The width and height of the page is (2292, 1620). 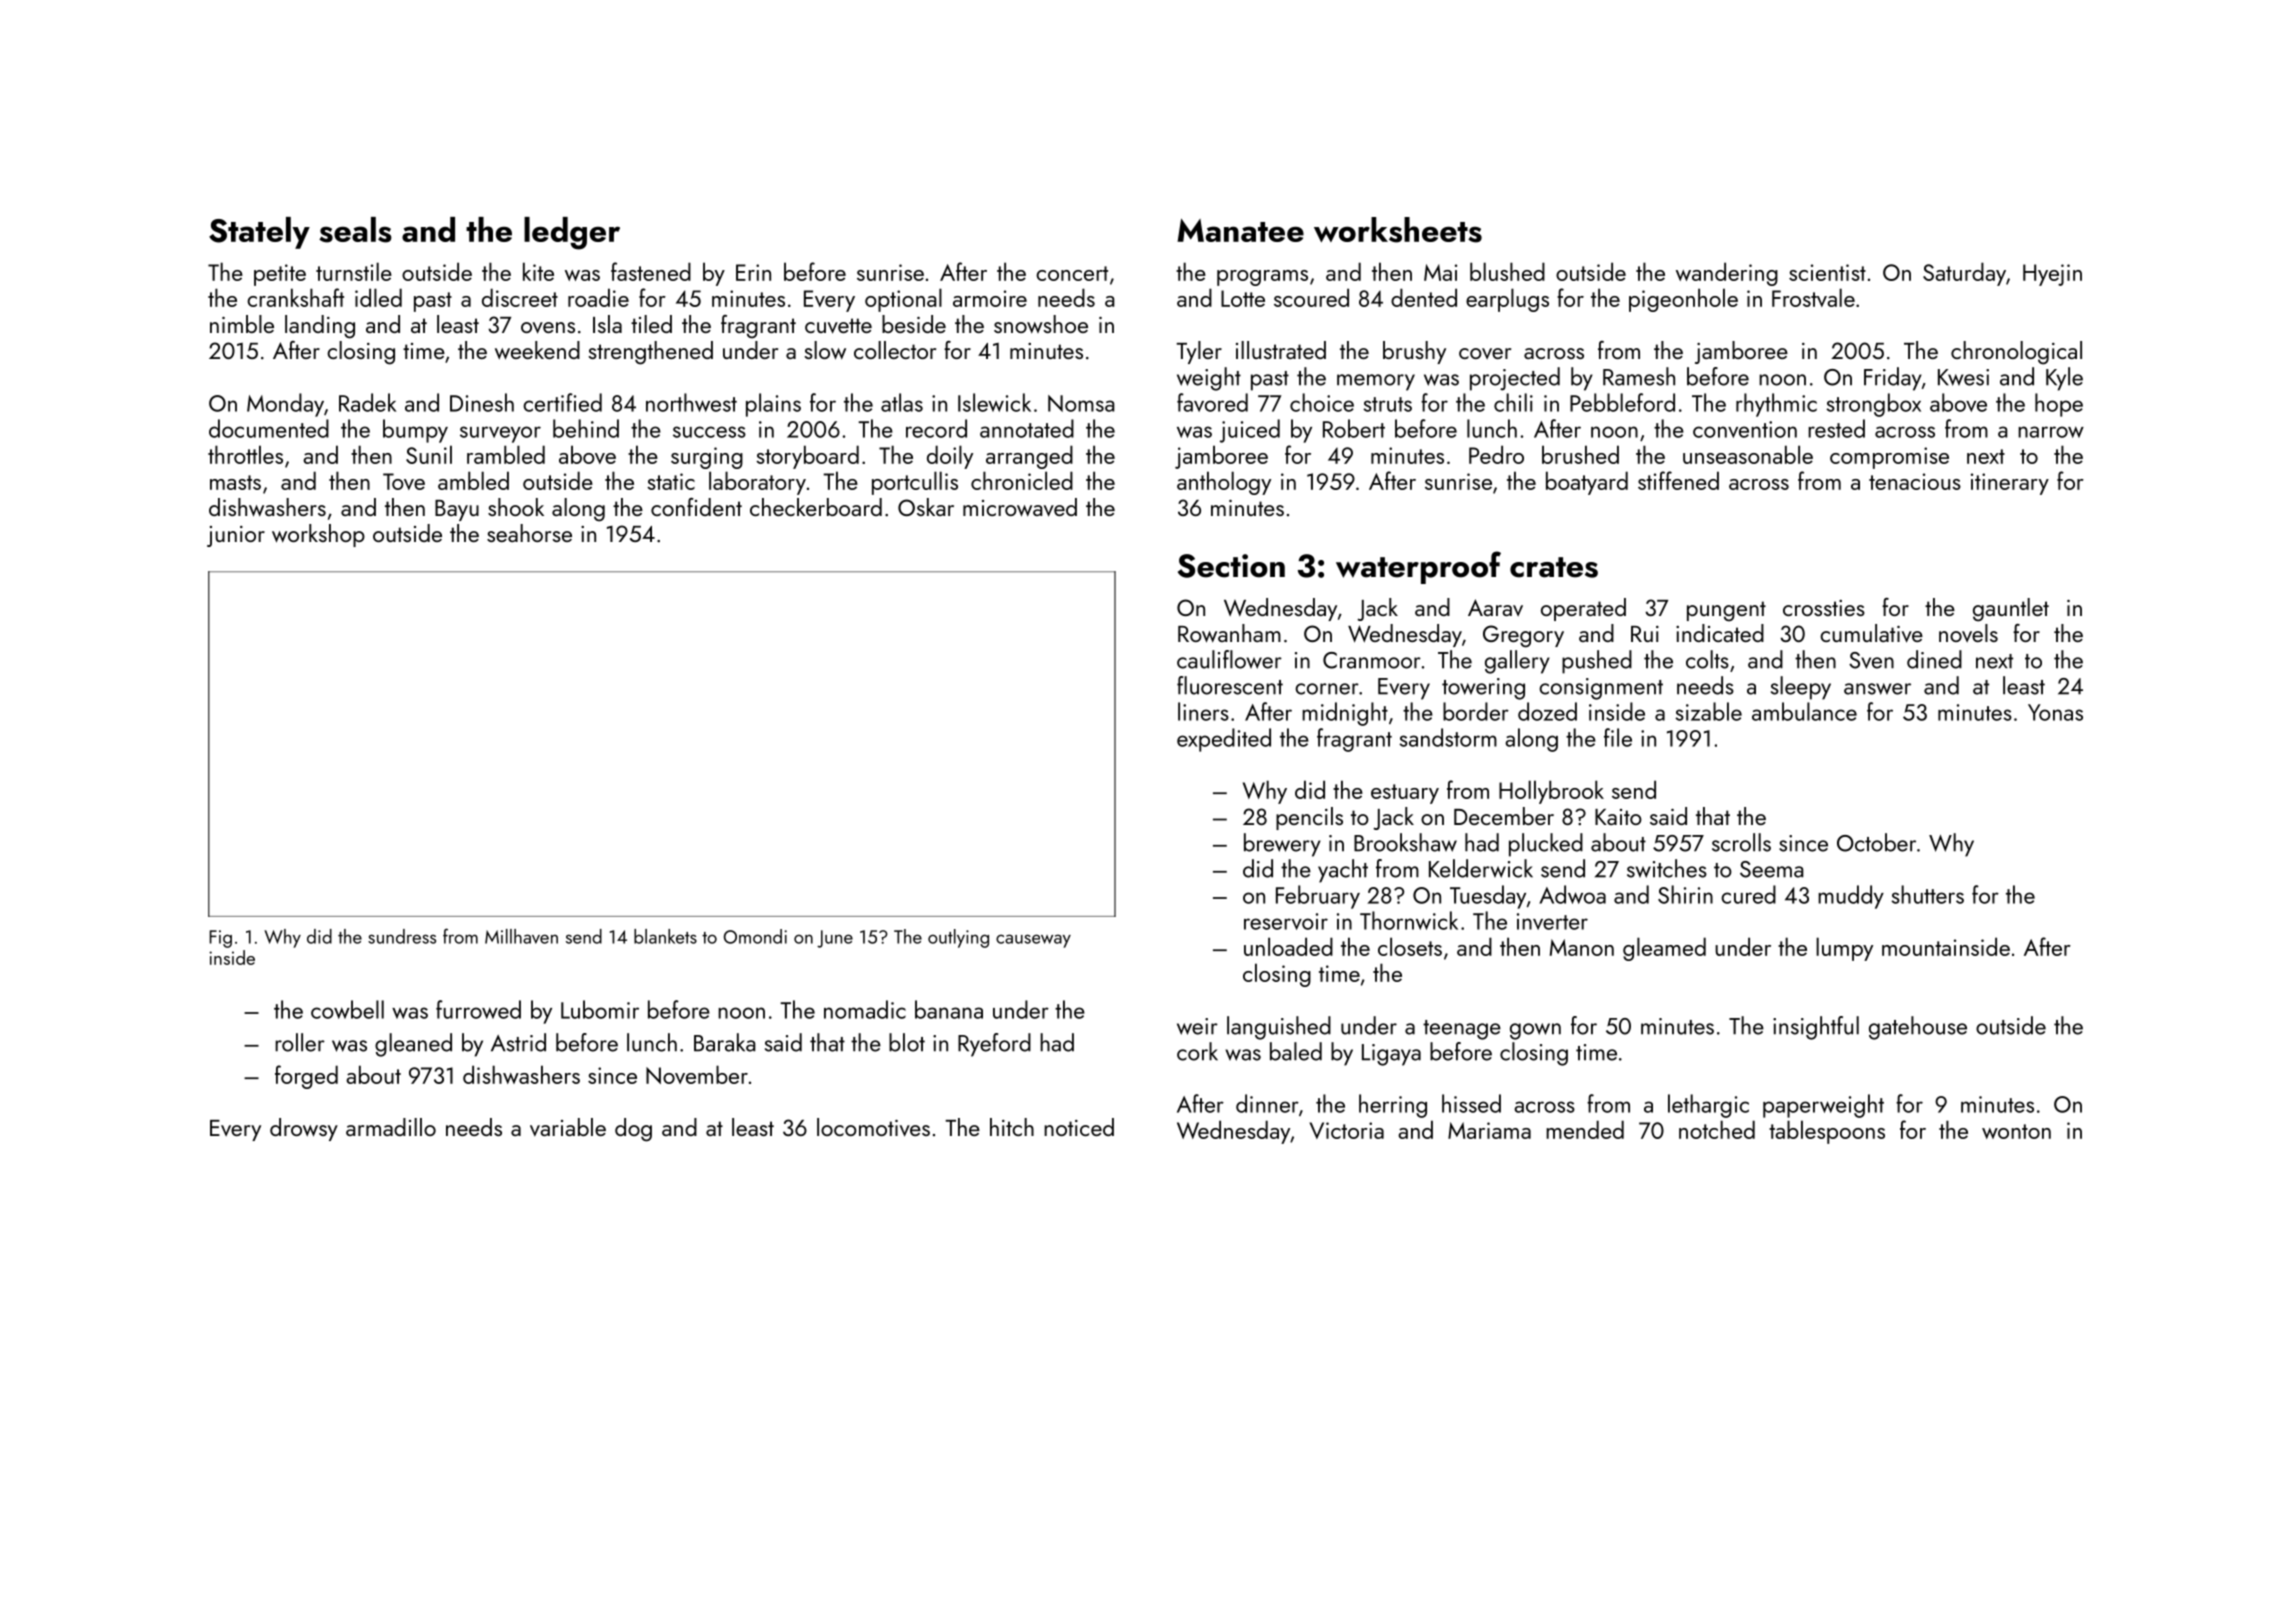 What do you see at coordinates (1240, 230) in the page?
I see `Manatee` at bounding box center [1240, 230].
